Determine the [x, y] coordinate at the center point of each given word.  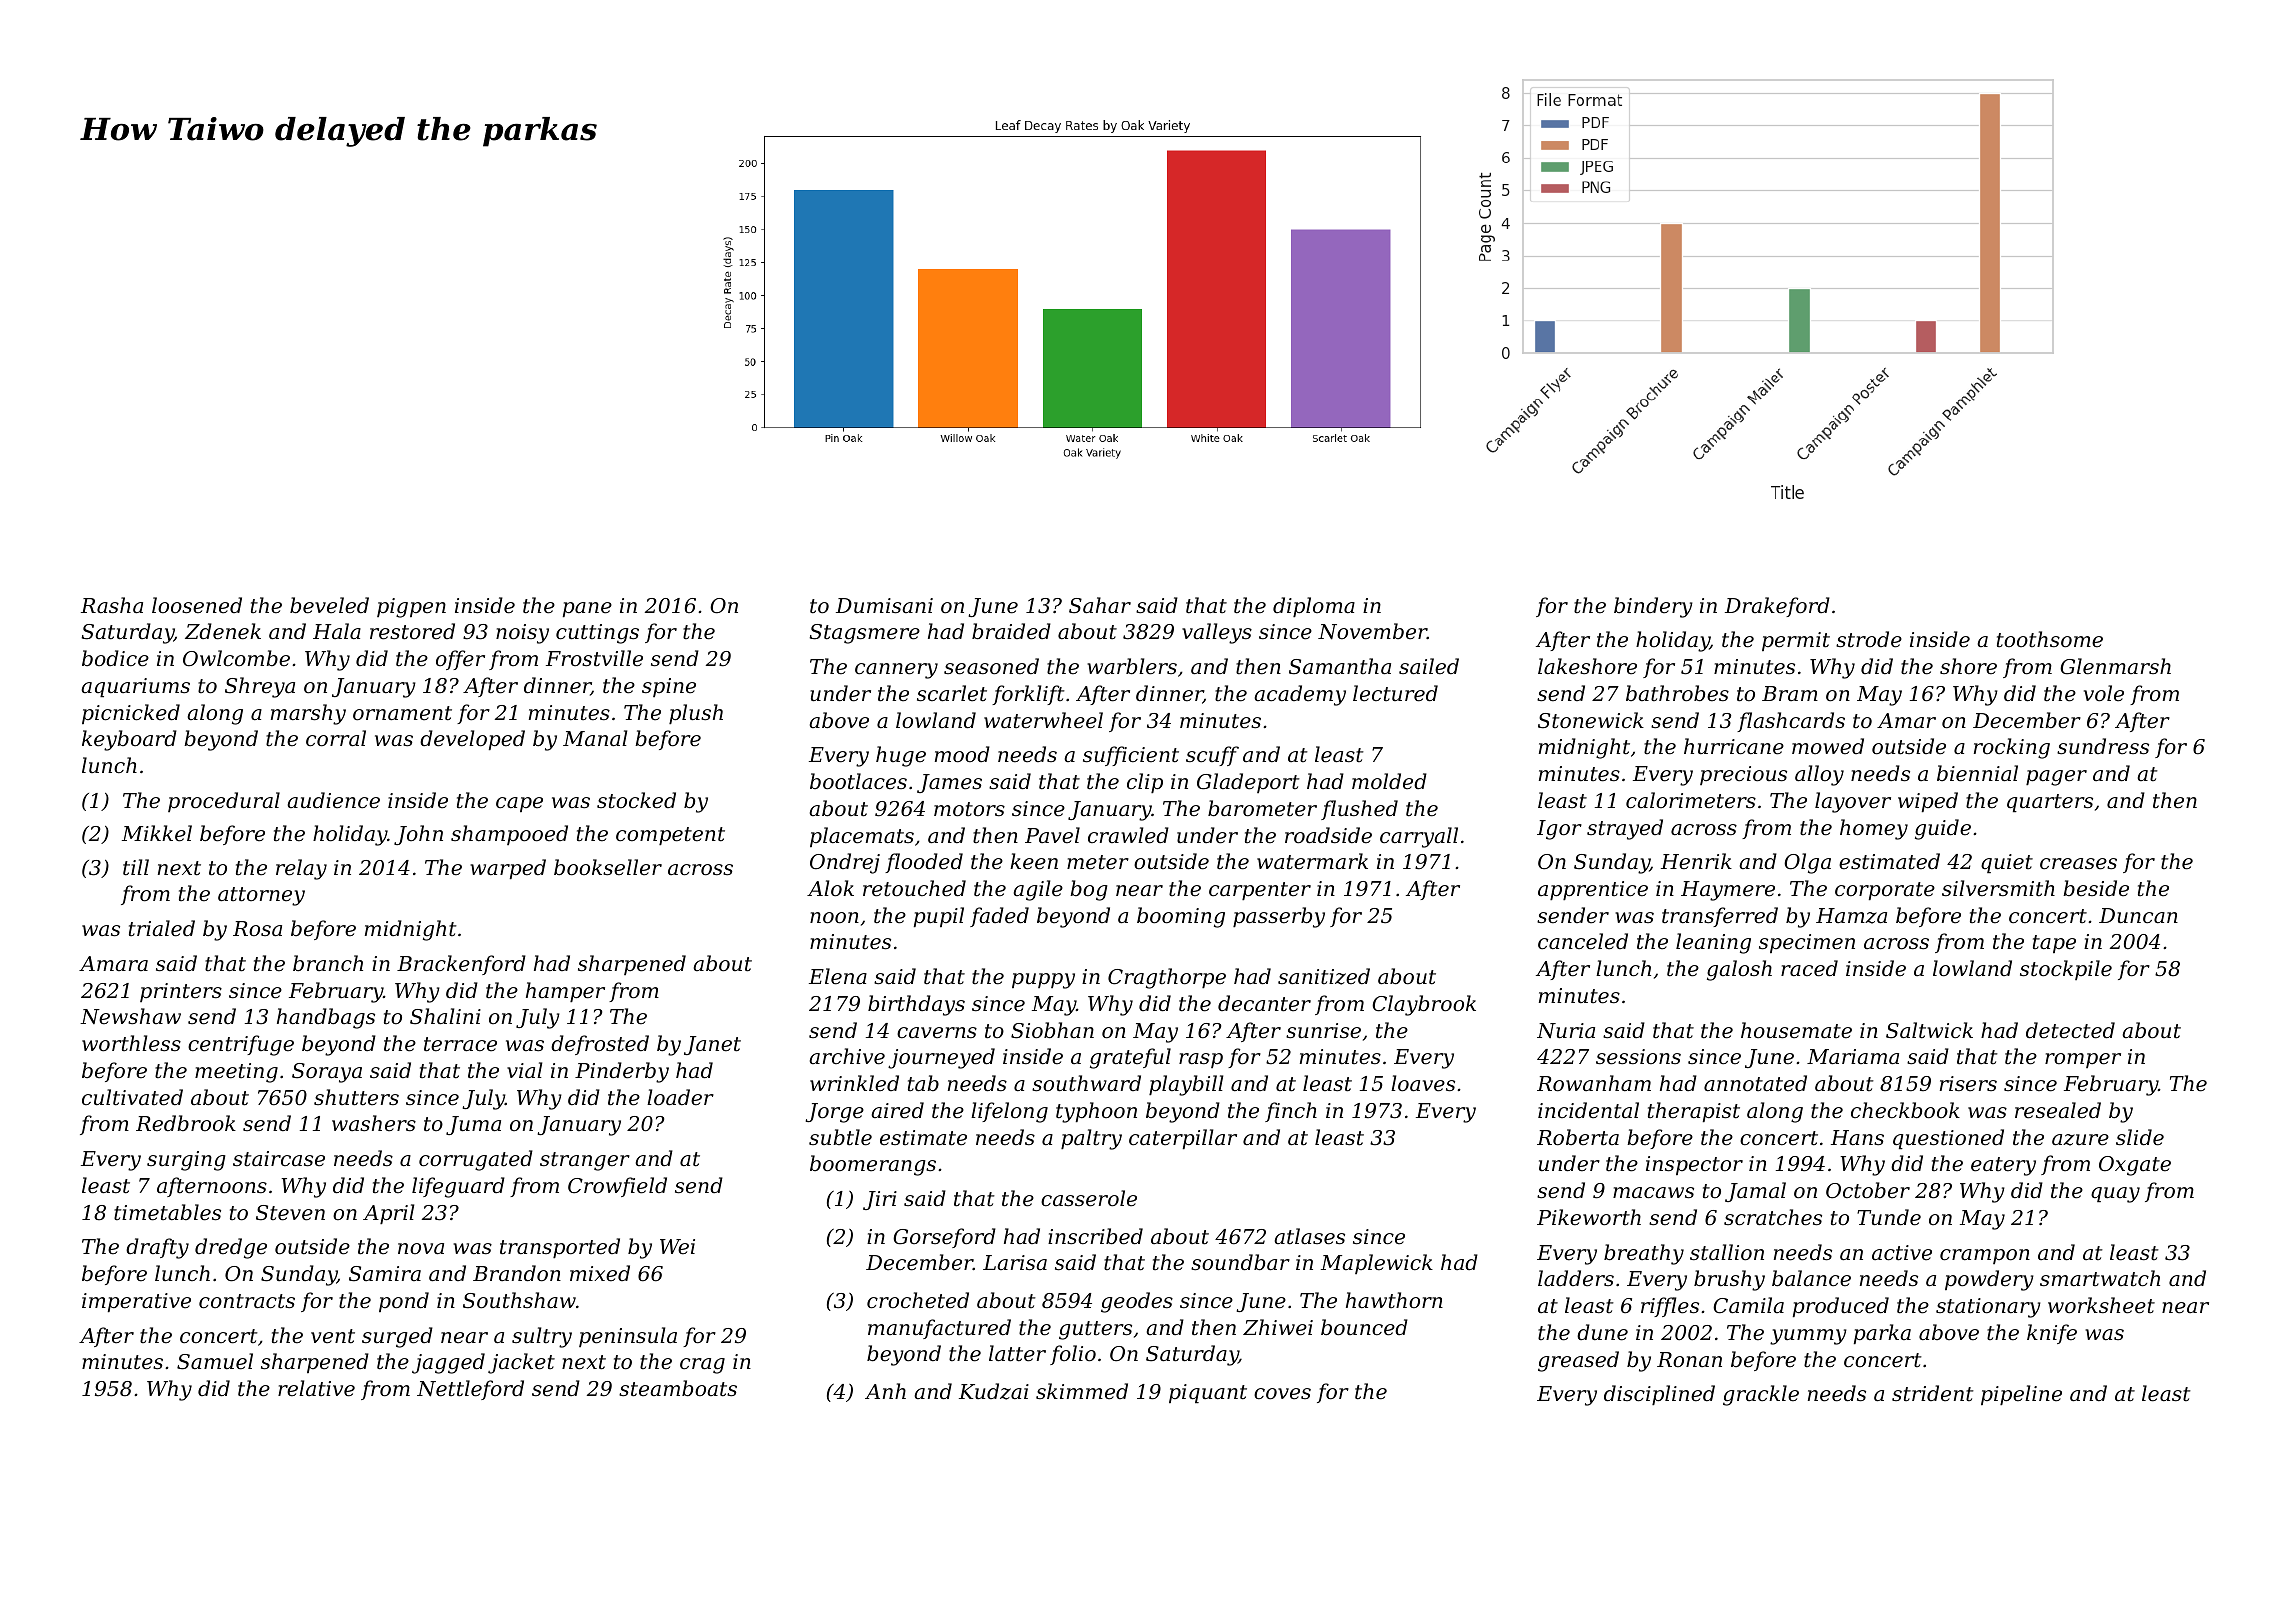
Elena [838, 976]
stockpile [2066, 970]
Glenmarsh [2115, 666]
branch [328, 963]
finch [1291, 1112]
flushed [1359, 810]
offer [460, 660]
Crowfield [617, 1187]
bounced [1364, 1327]
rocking [2012, 748]
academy [1300, 695]
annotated [1755, 1083]
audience [333, 800]
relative [316, 1388]
